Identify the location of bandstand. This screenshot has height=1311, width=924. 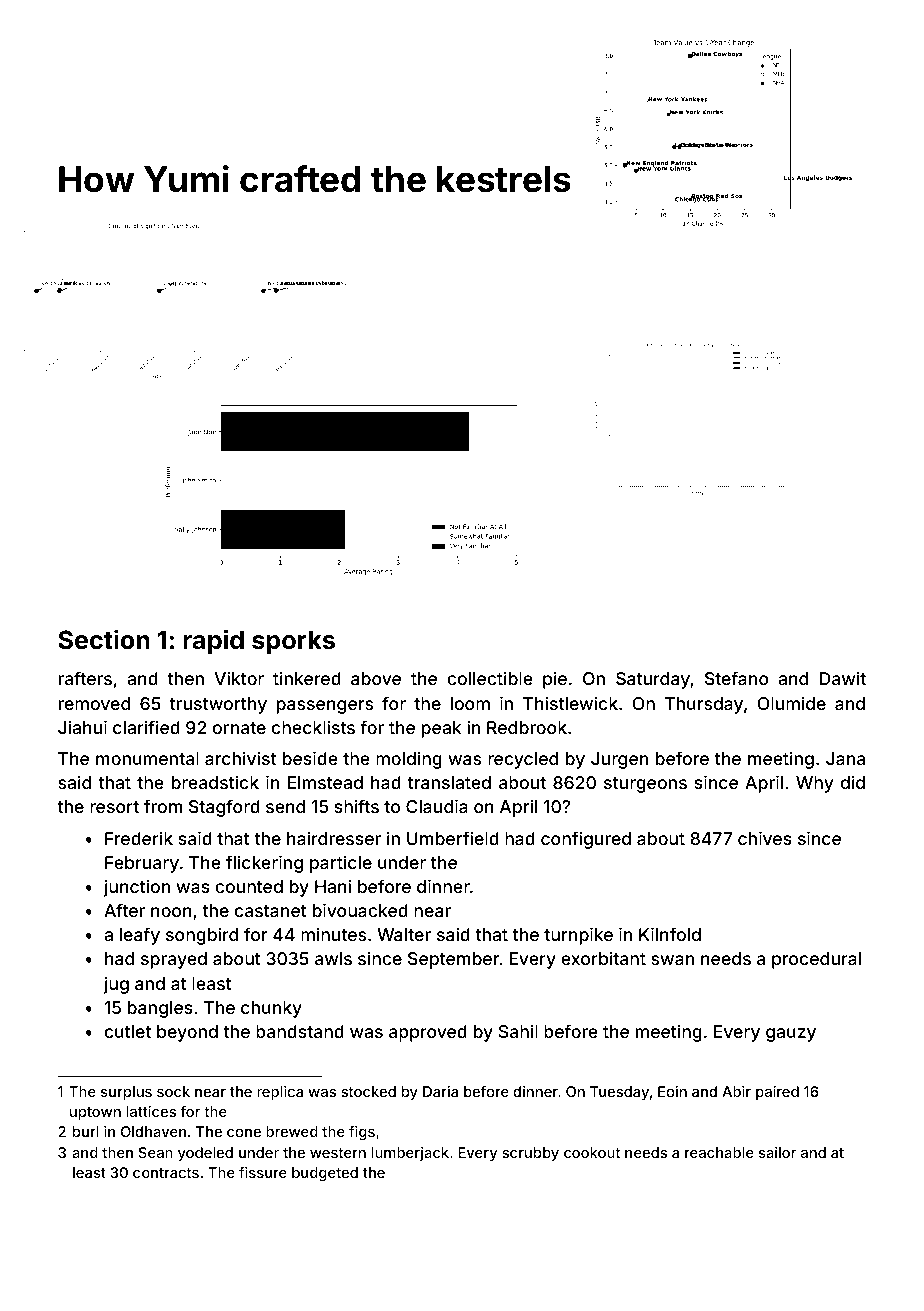
(300, 1031).
